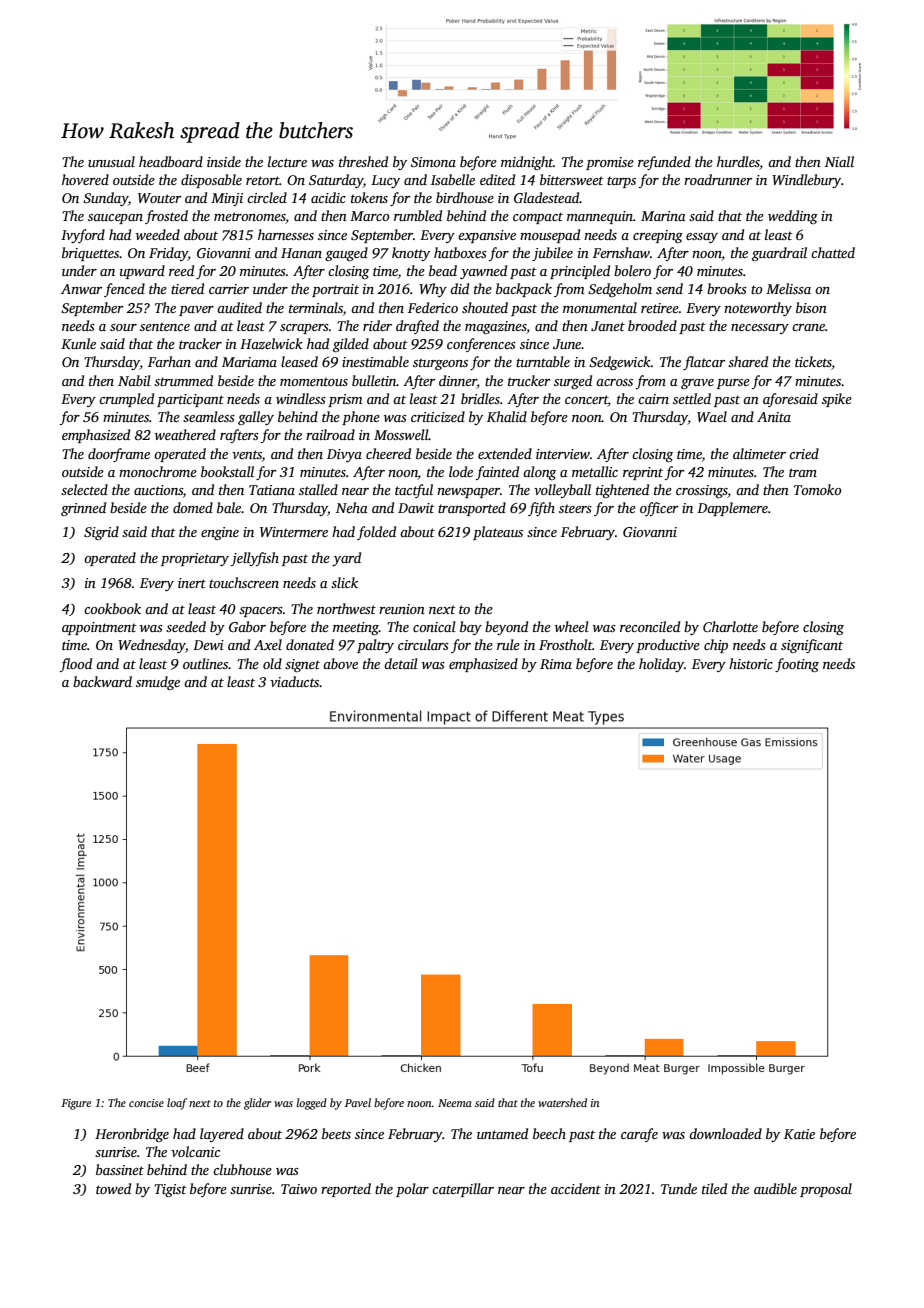  I want to click on appointment, so click(99, 628).
